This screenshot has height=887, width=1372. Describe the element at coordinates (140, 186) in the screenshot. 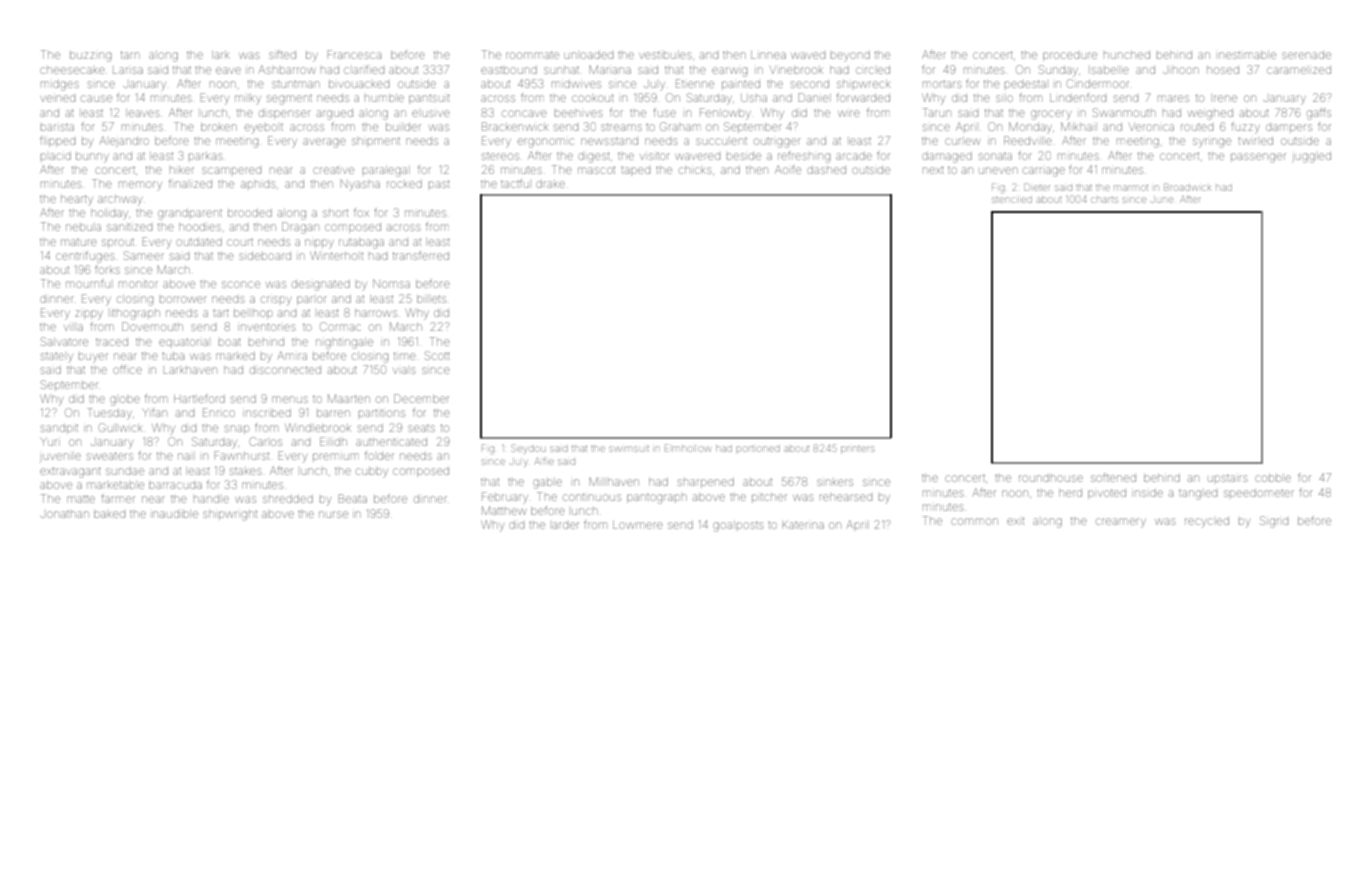

I see `memory` at that location.
